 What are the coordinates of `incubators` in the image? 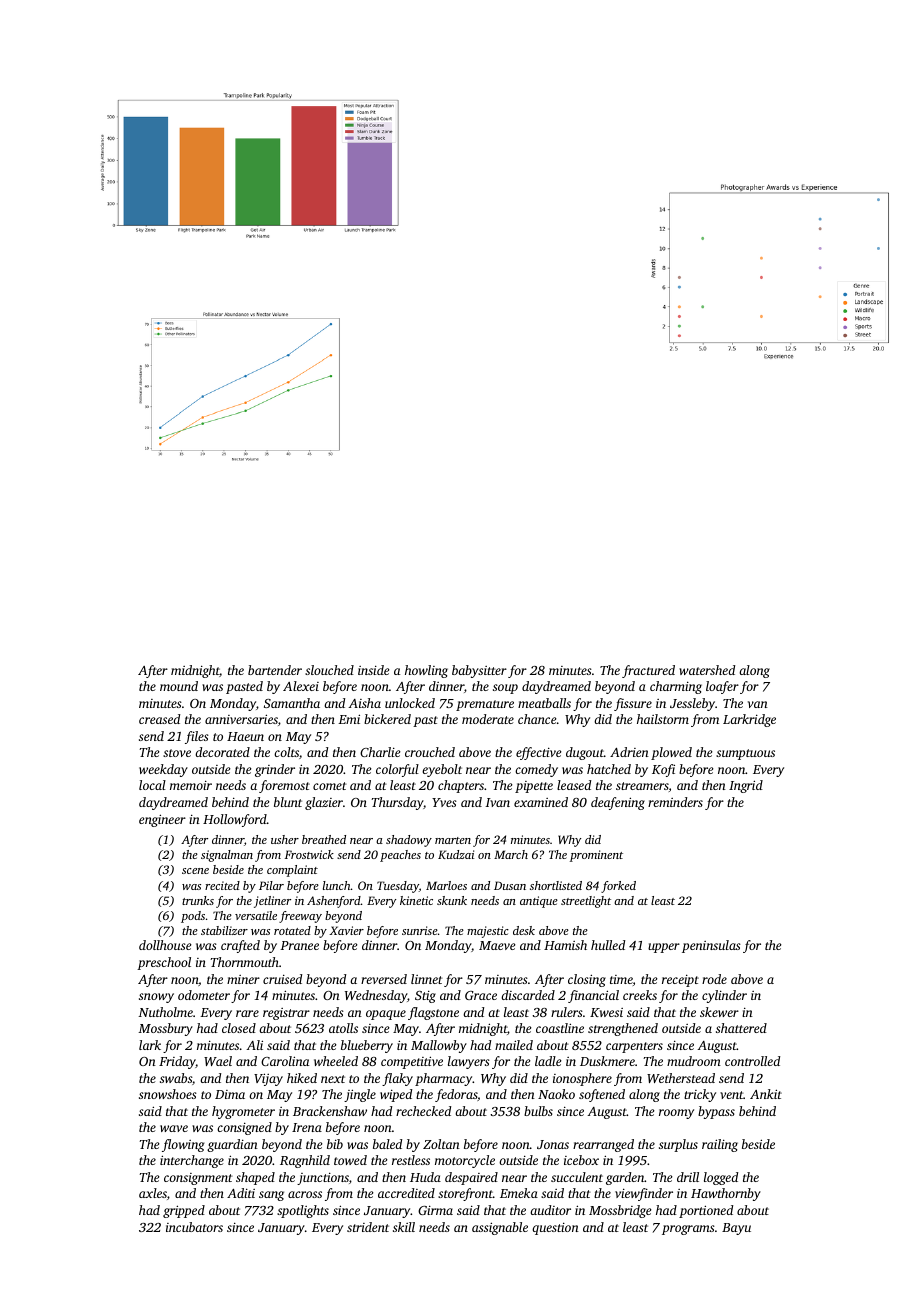 It's located at (194, 1227).
